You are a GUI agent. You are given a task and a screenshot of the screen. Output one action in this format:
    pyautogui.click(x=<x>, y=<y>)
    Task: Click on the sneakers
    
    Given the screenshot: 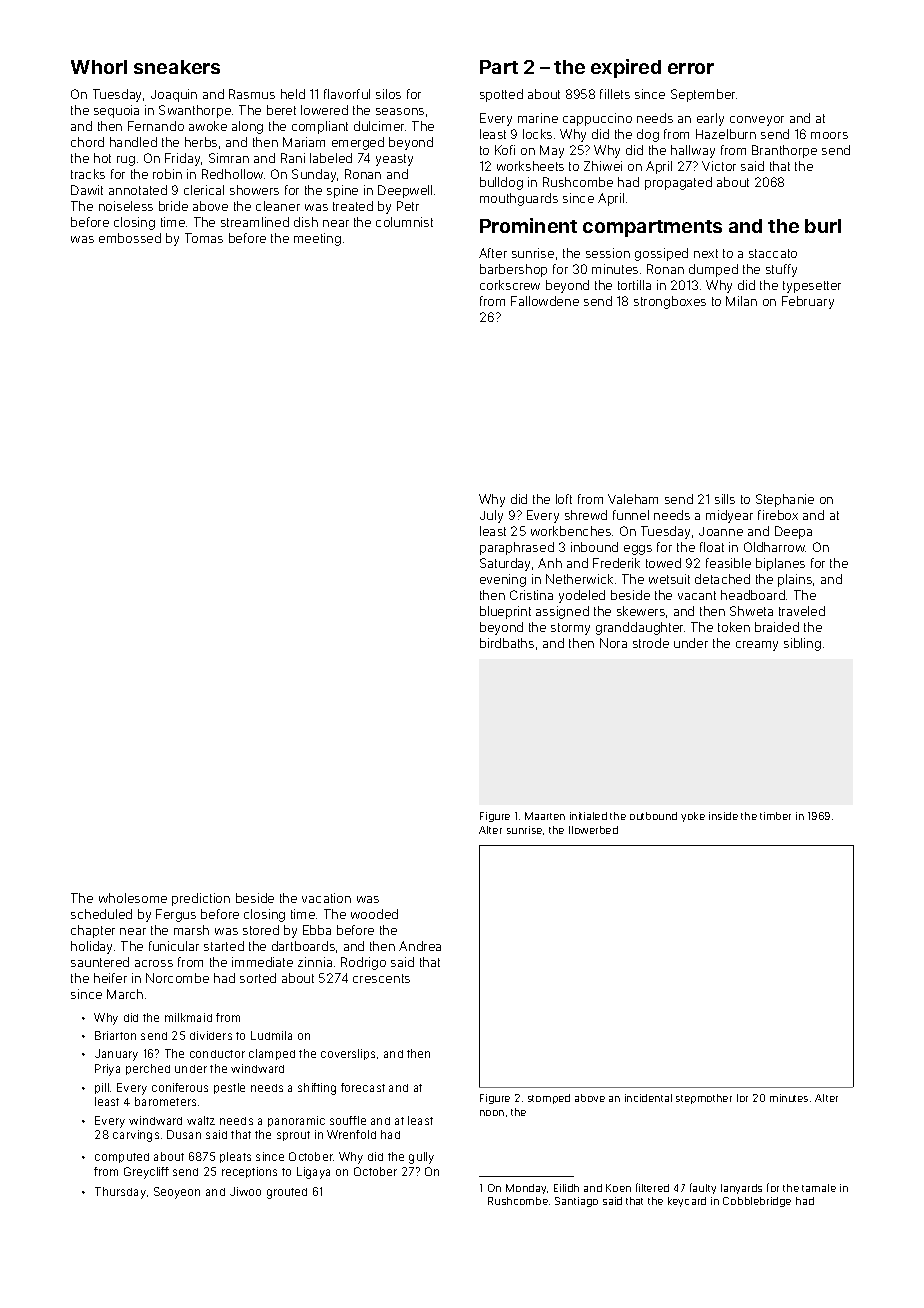 What is the action you would take?
    pyautogui.click(x=177, y=67)
